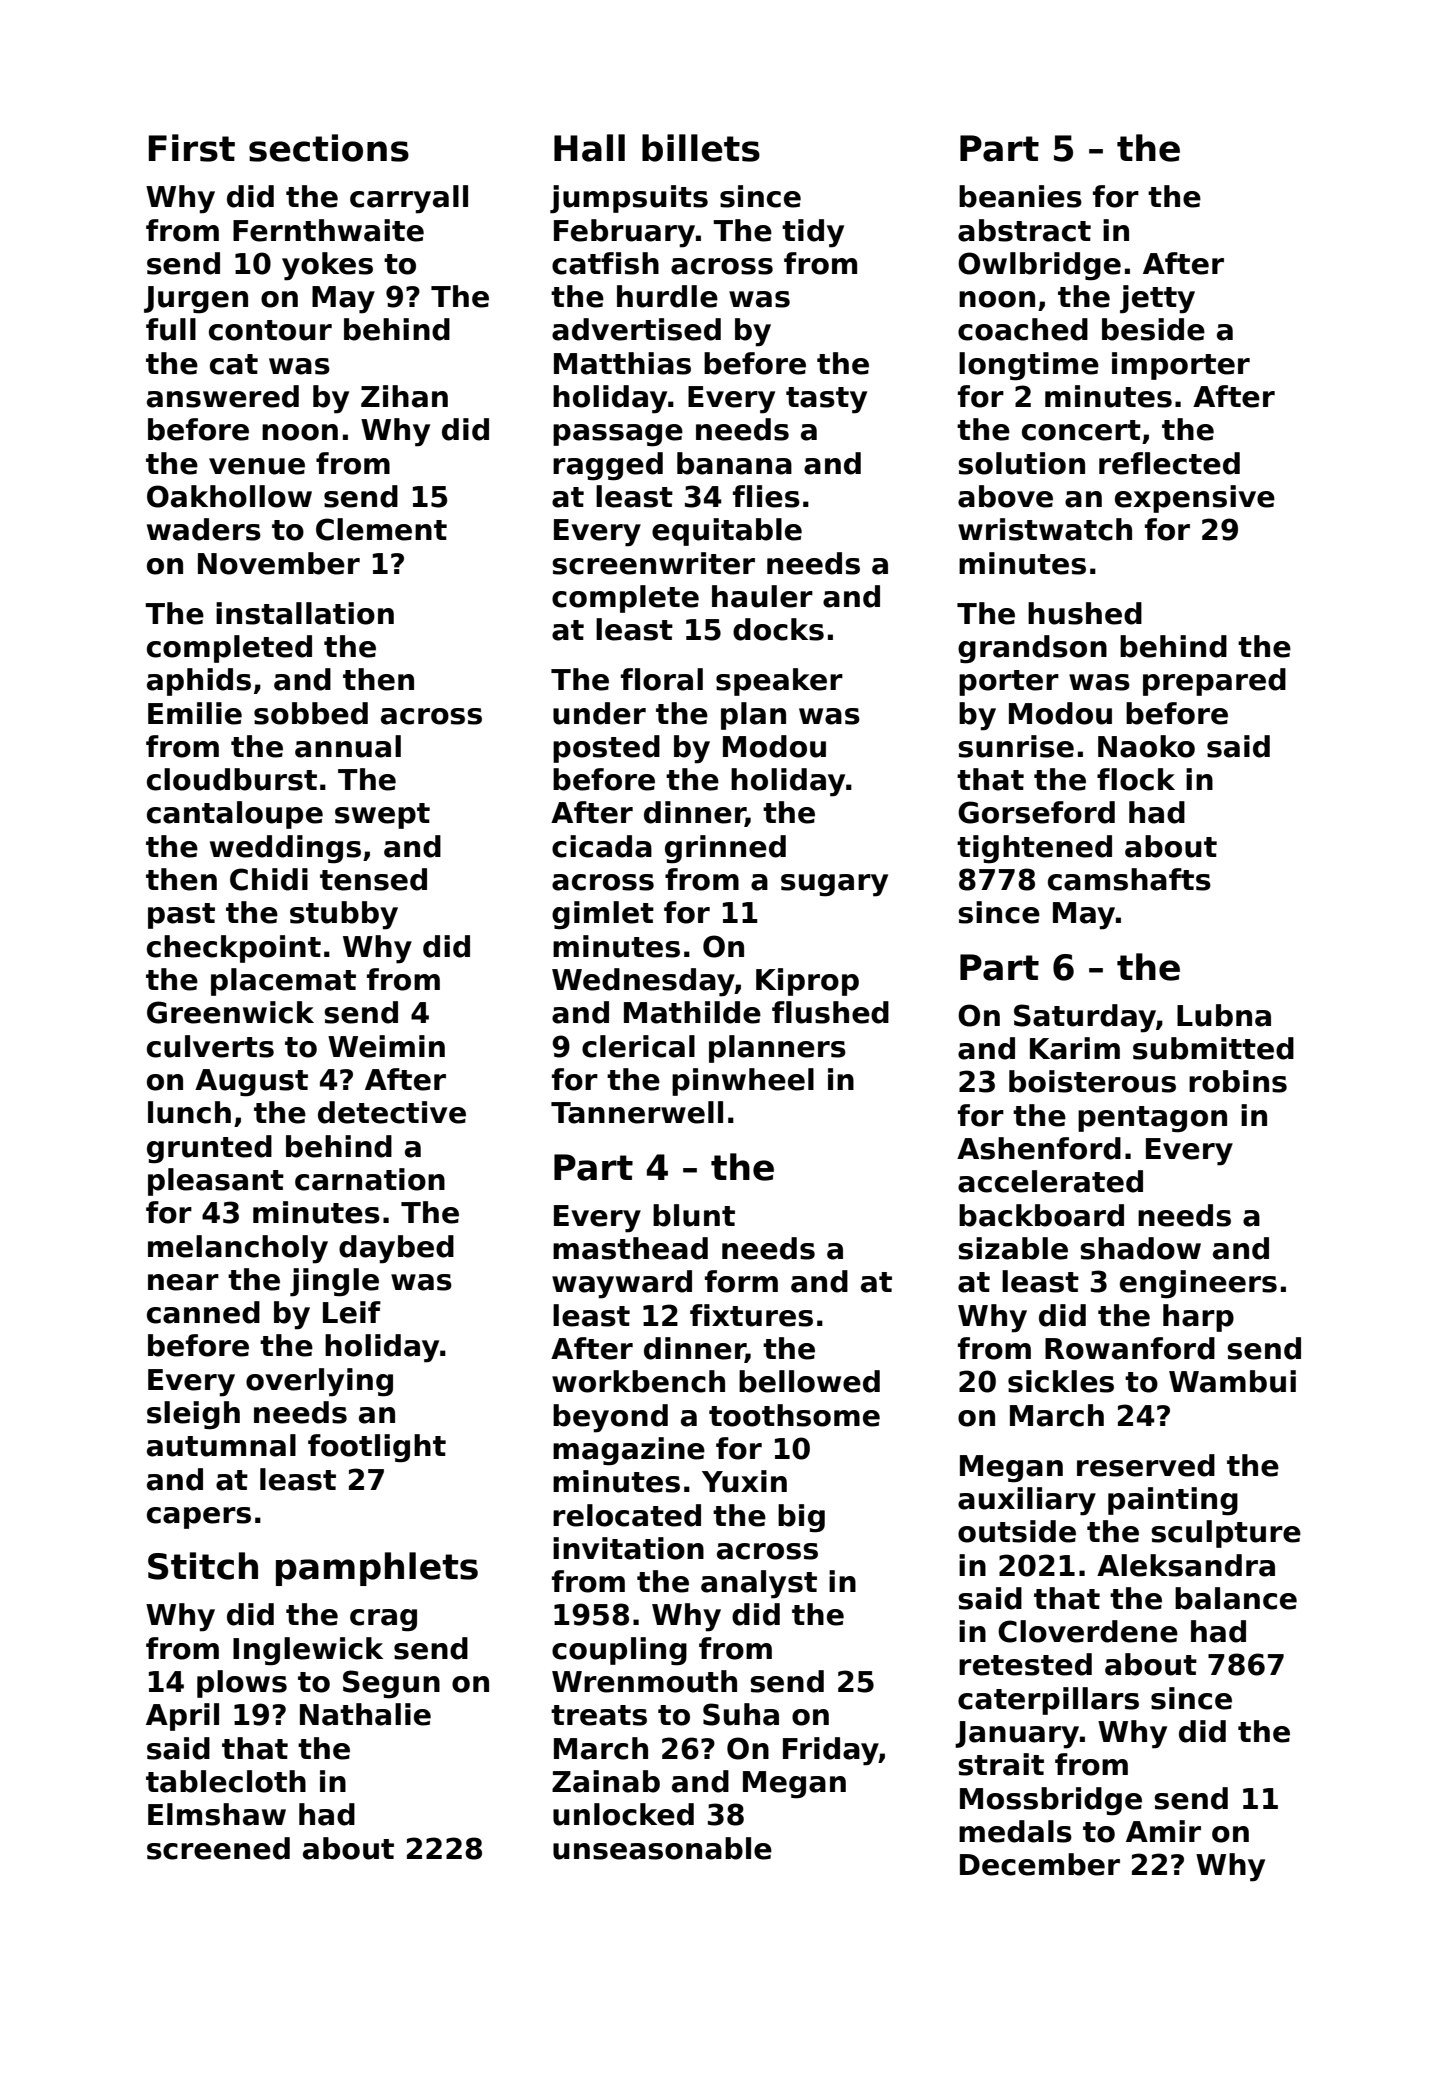  Describe the element at coordinates (662, 679) in the document. I see `floral` at that location.
